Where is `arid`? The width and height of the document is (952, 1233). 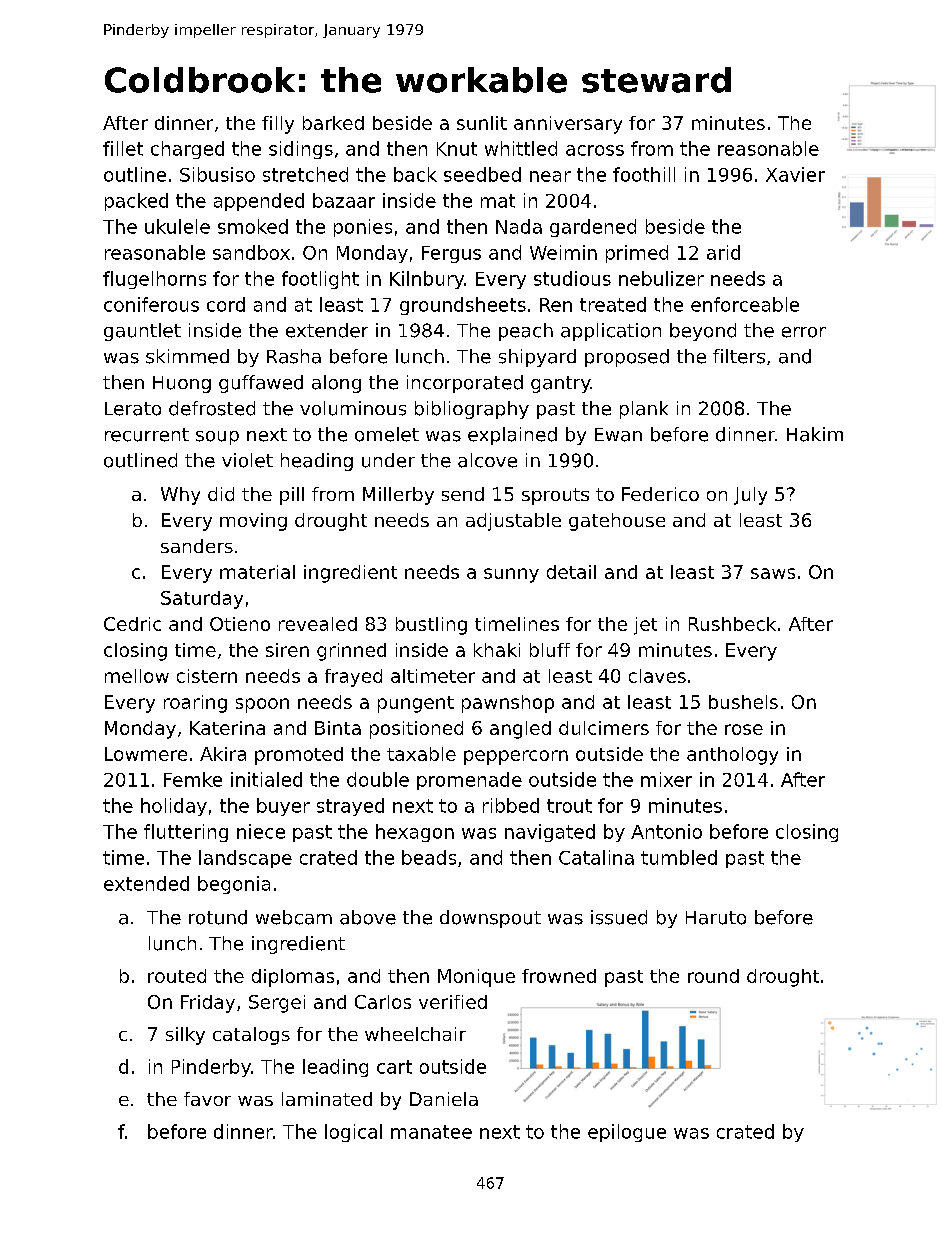
arid is located at coordinates (723, 252).
